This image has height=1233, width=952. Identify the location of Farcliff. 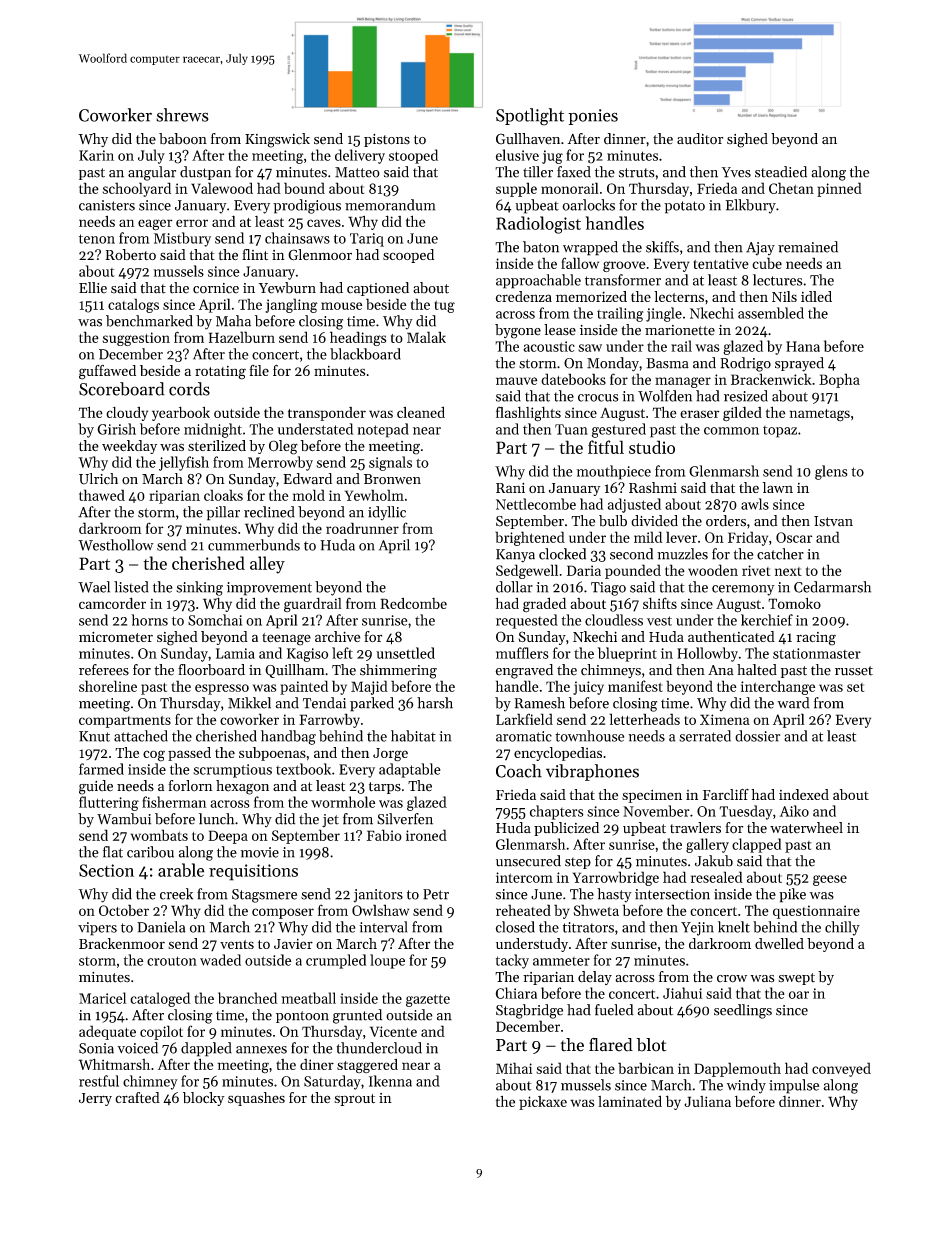
(726, 794).
